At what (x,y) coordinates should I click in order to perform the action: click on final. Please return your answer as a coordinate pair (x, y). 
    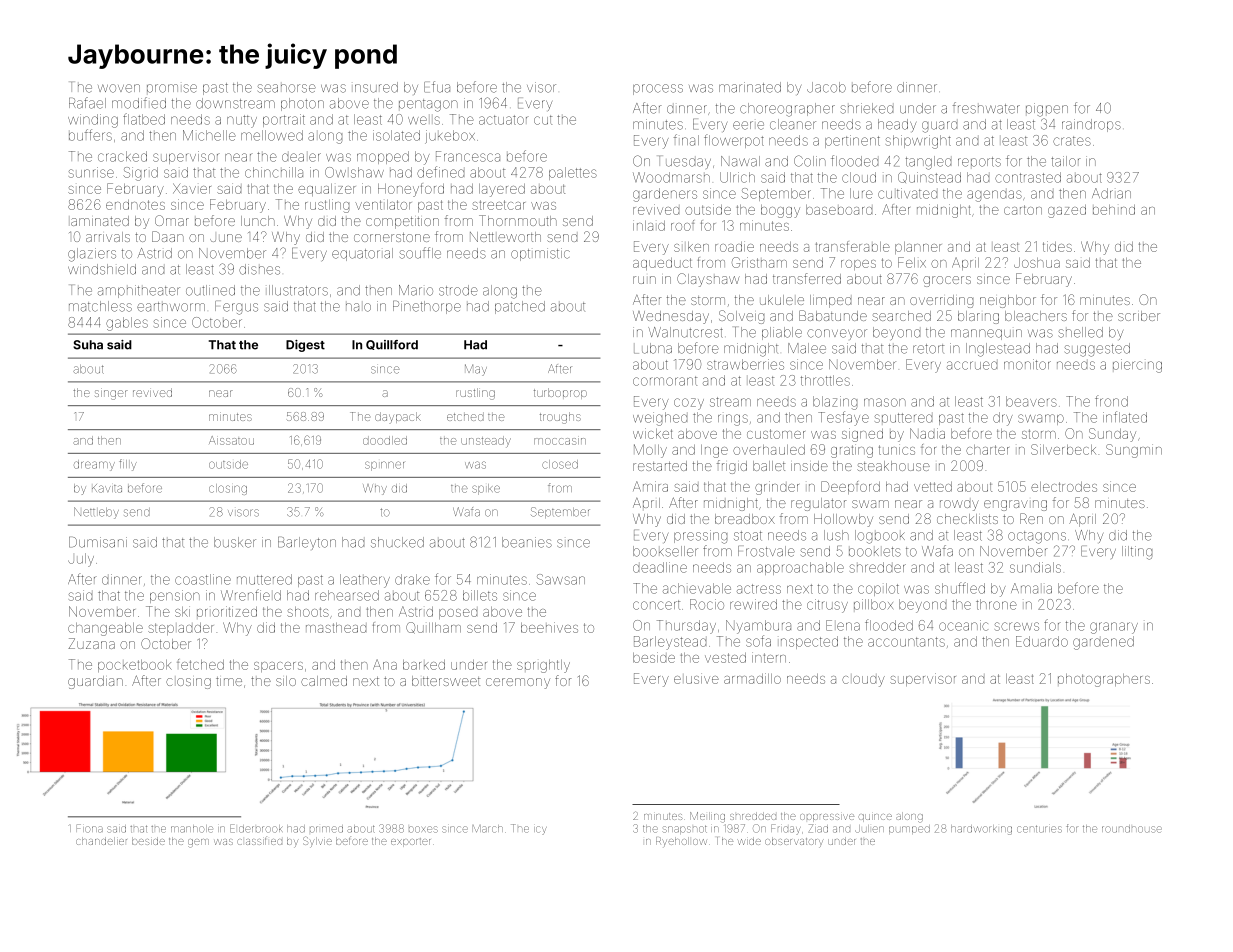
    Looking at the image, I should click on (686, 140).
